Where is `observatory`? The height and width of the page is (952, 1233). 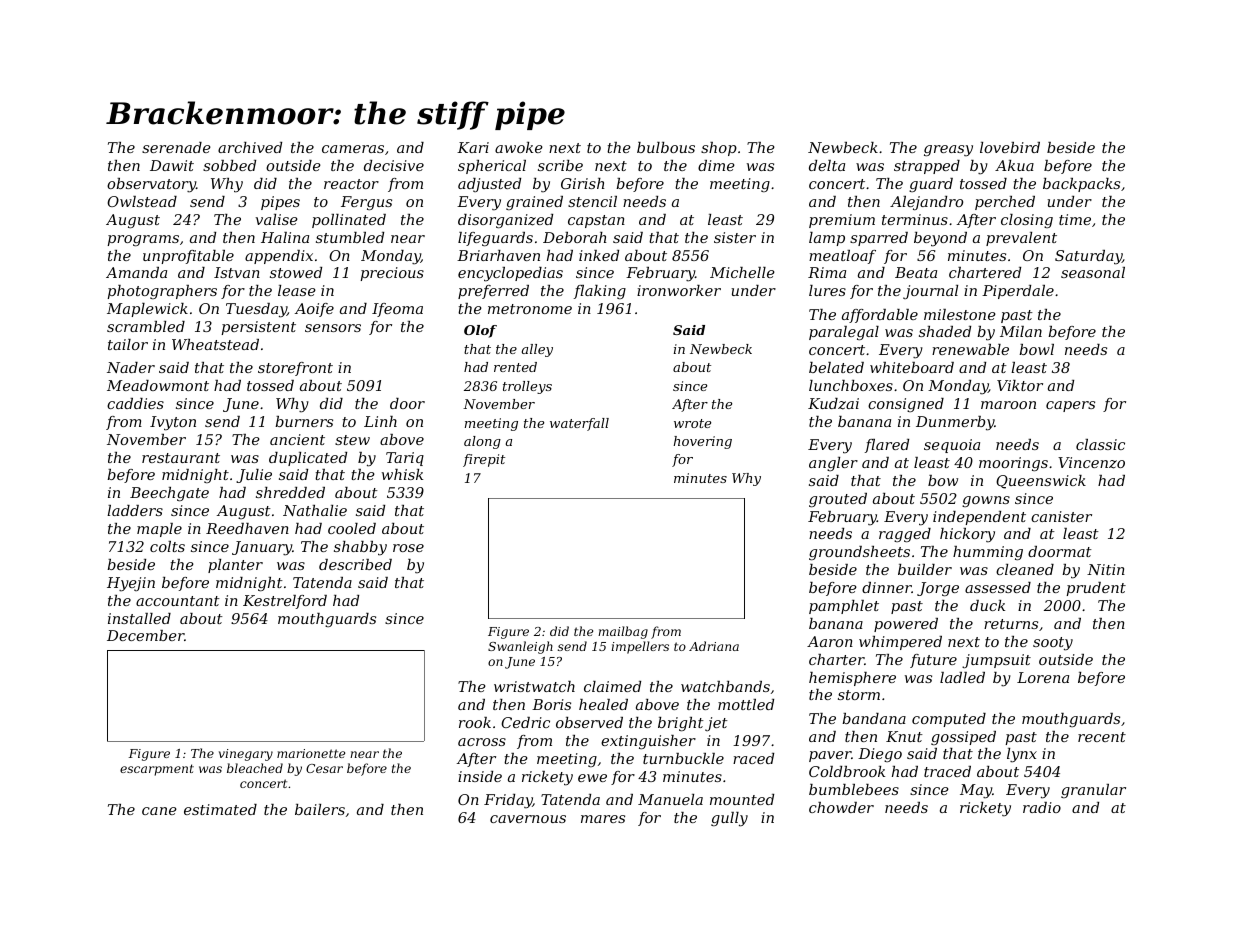 observatory is located at coordinates (151, 185).
